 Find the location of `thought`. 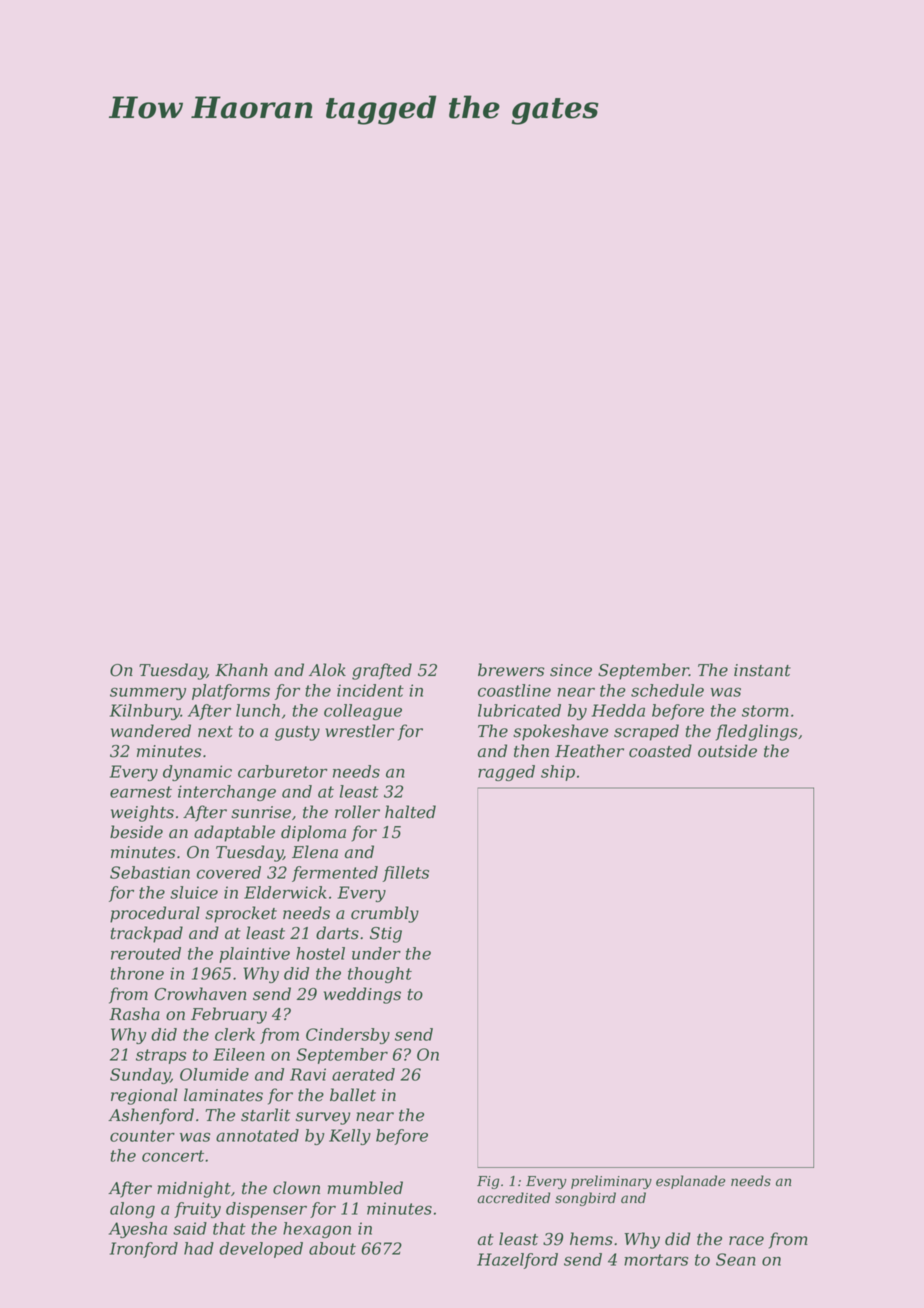

thought is located at coordinates (380, 975).
